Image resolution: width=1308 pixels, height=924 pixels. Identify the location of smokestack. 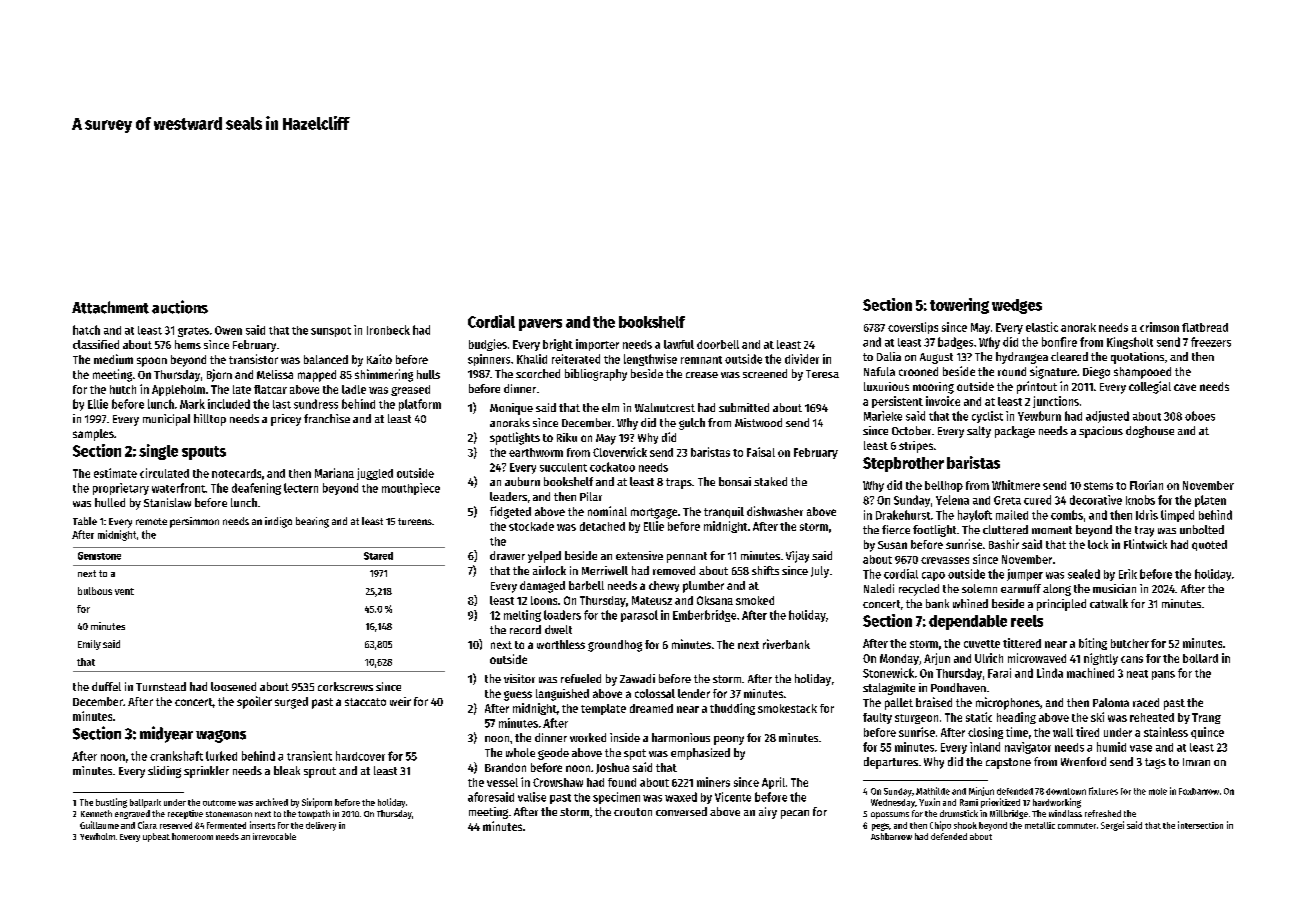
(787, 708).
